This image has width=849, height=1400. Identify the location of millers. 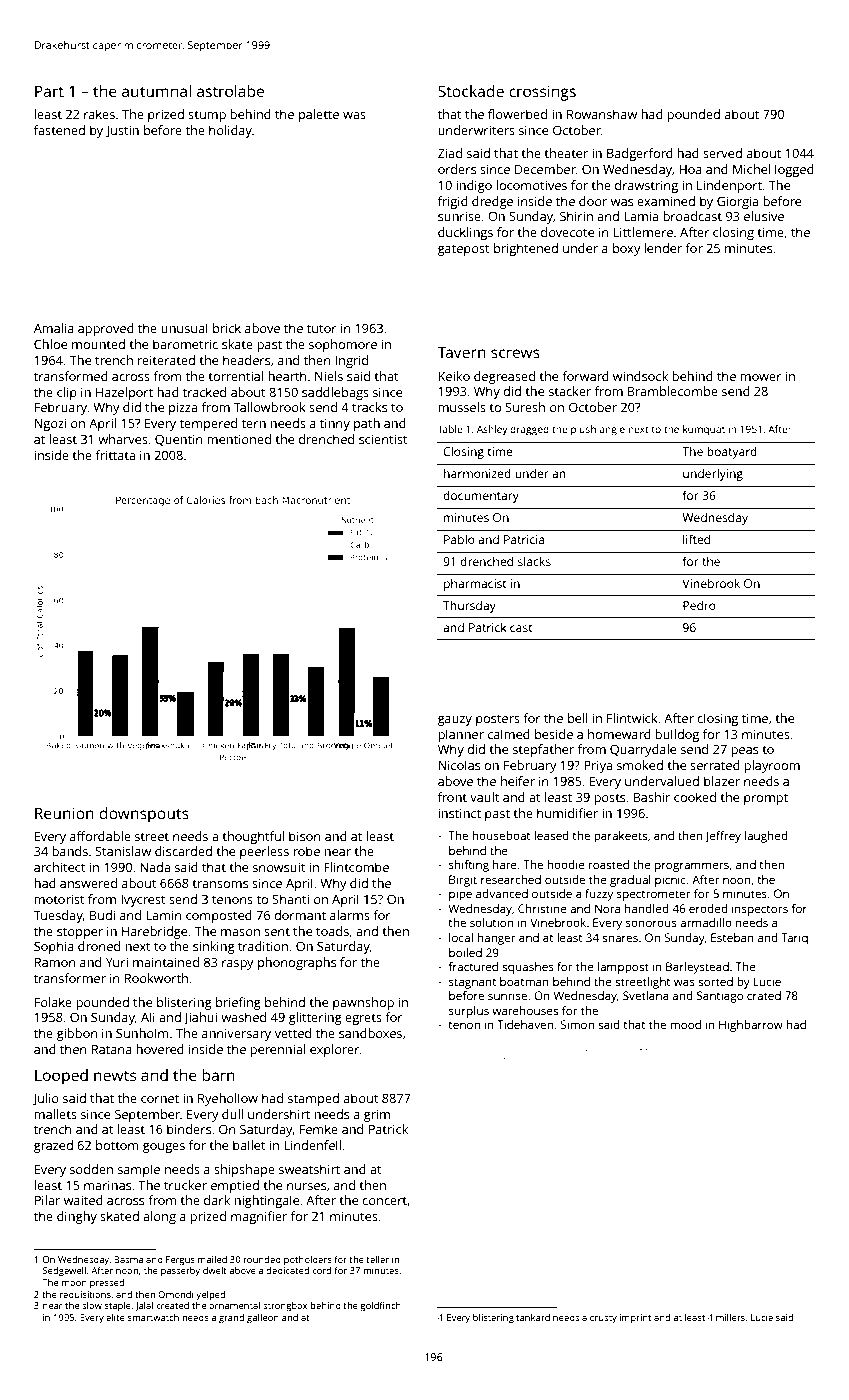
(730, 1317).
